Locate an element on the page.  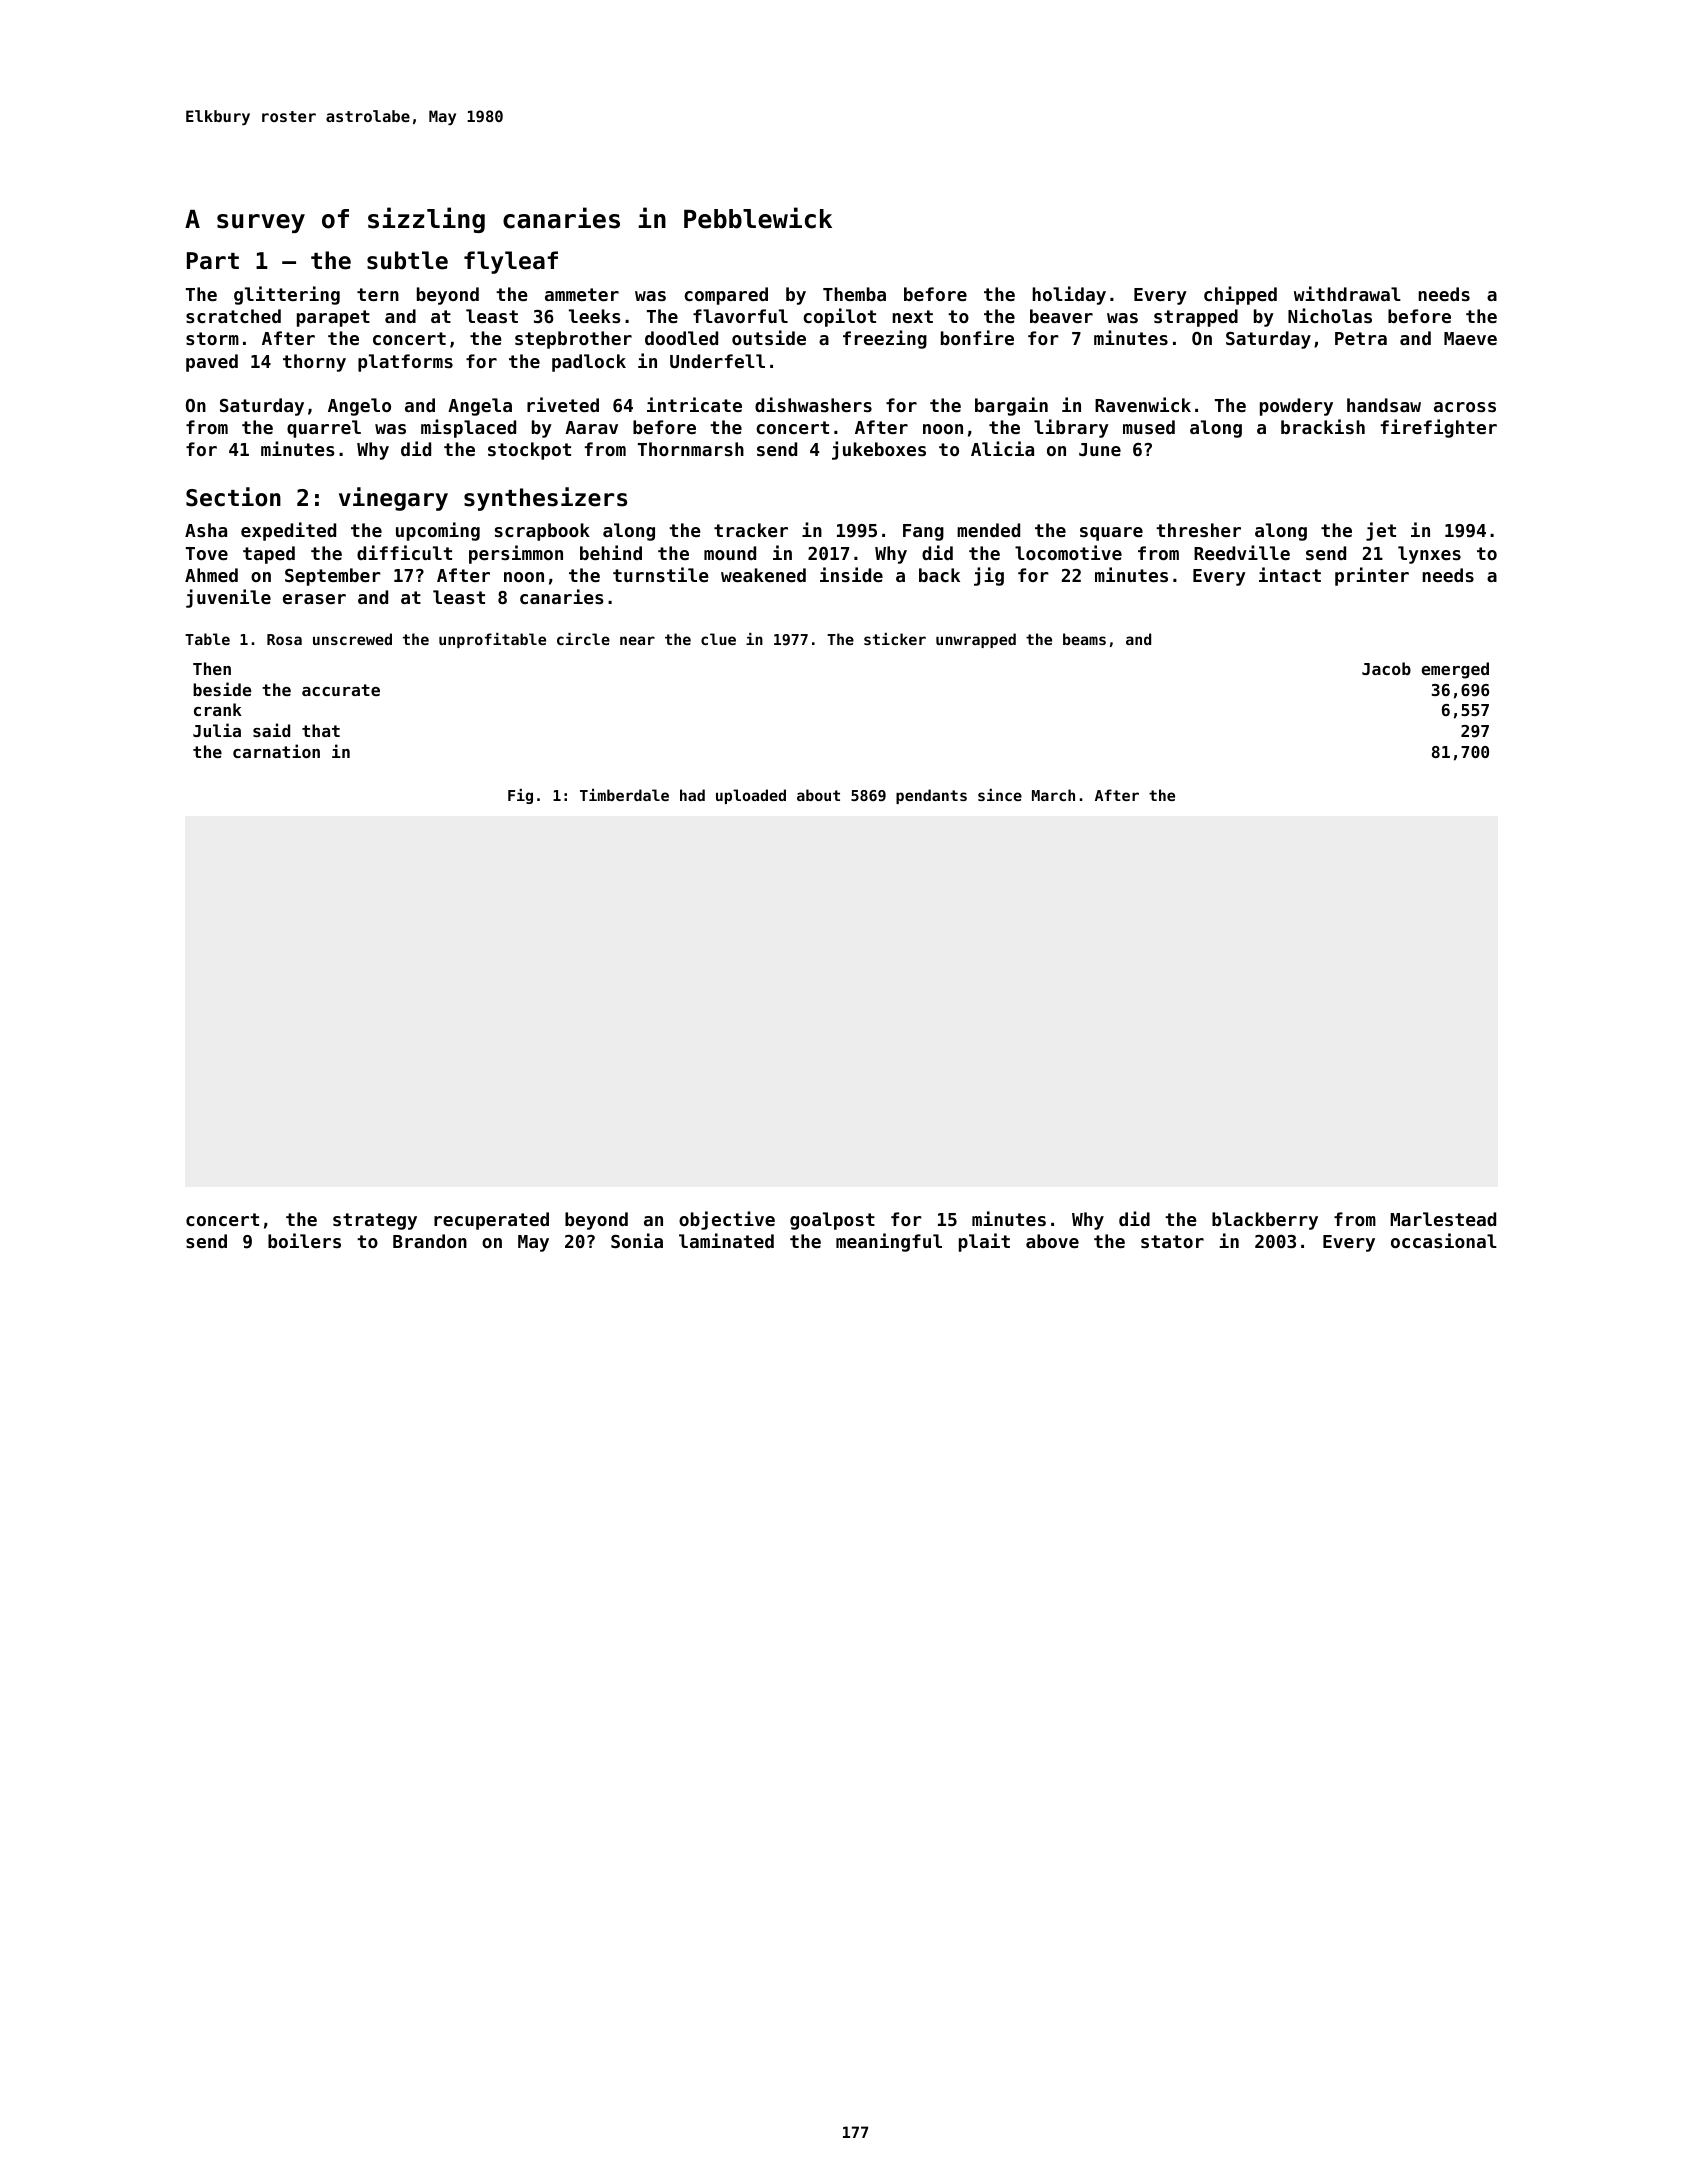
March is located at coordinates (1053, 795).
